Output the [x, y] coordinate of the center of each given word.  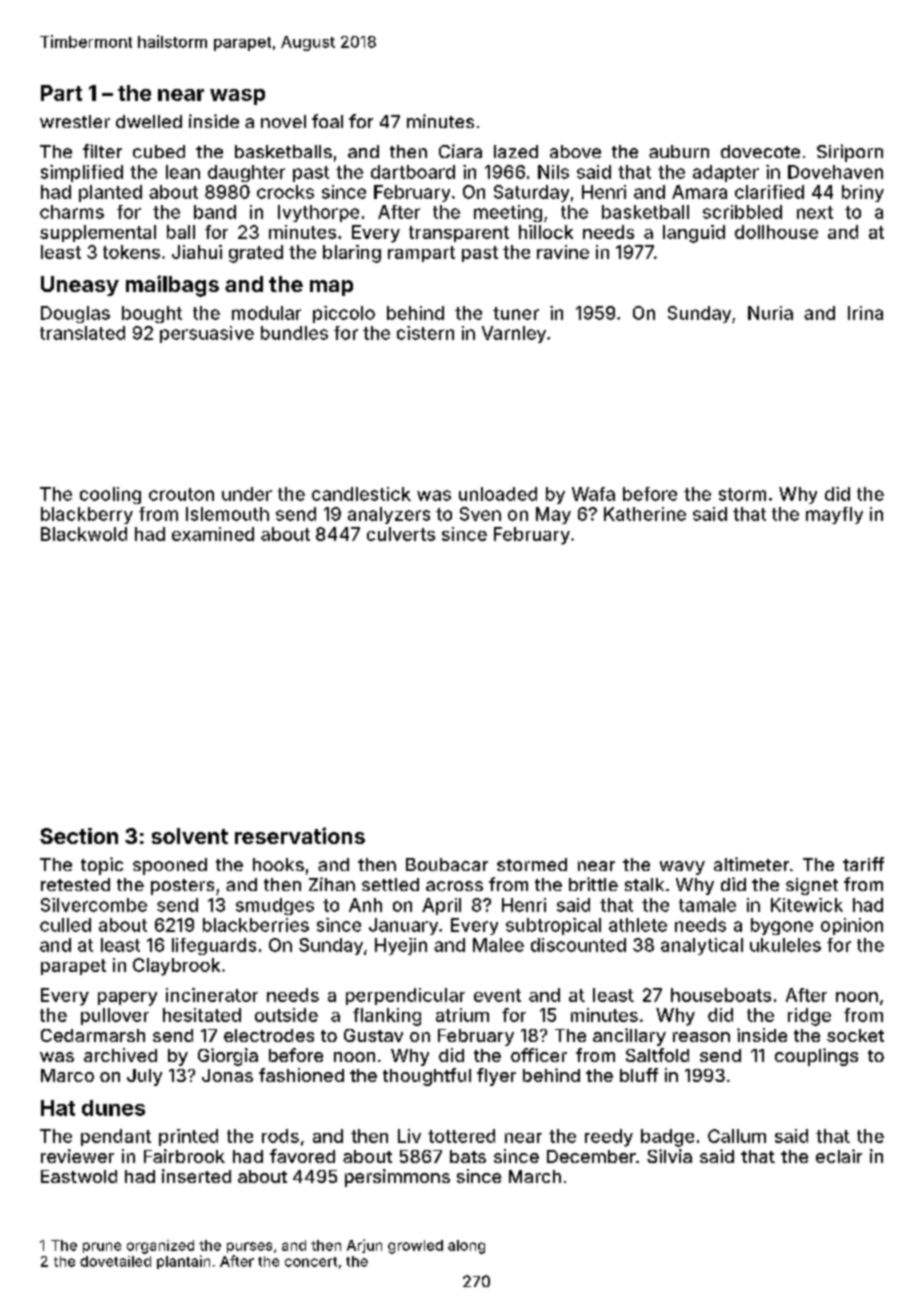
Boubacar [447, 864]
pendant [116, 1137]
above [575, 151]
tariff [863, 864]
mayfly [834, 515]
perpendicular [405, 996]
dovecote [760, 151]
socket [855, 1035]
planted [110, 193]
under [247, 494]
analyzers [389, 515]
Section [79, 836]
